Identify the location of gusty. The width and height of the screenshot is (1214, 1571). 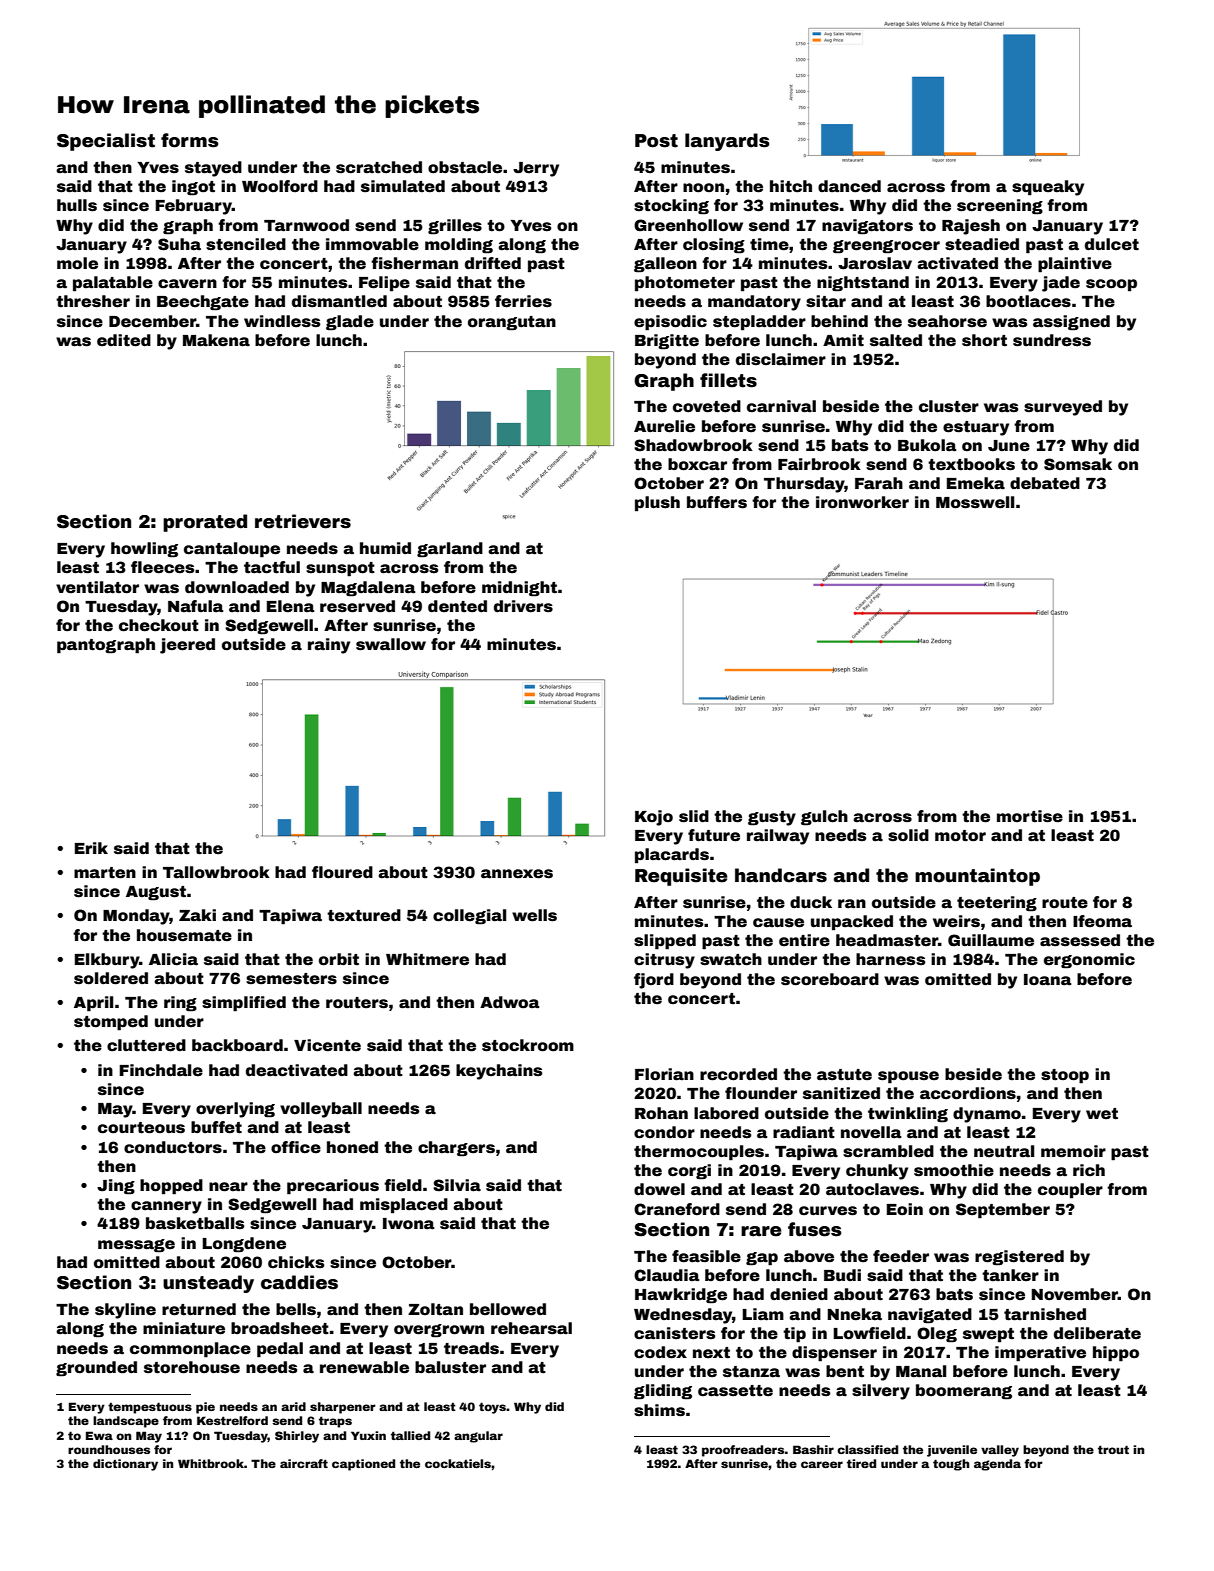
(772, 818).
